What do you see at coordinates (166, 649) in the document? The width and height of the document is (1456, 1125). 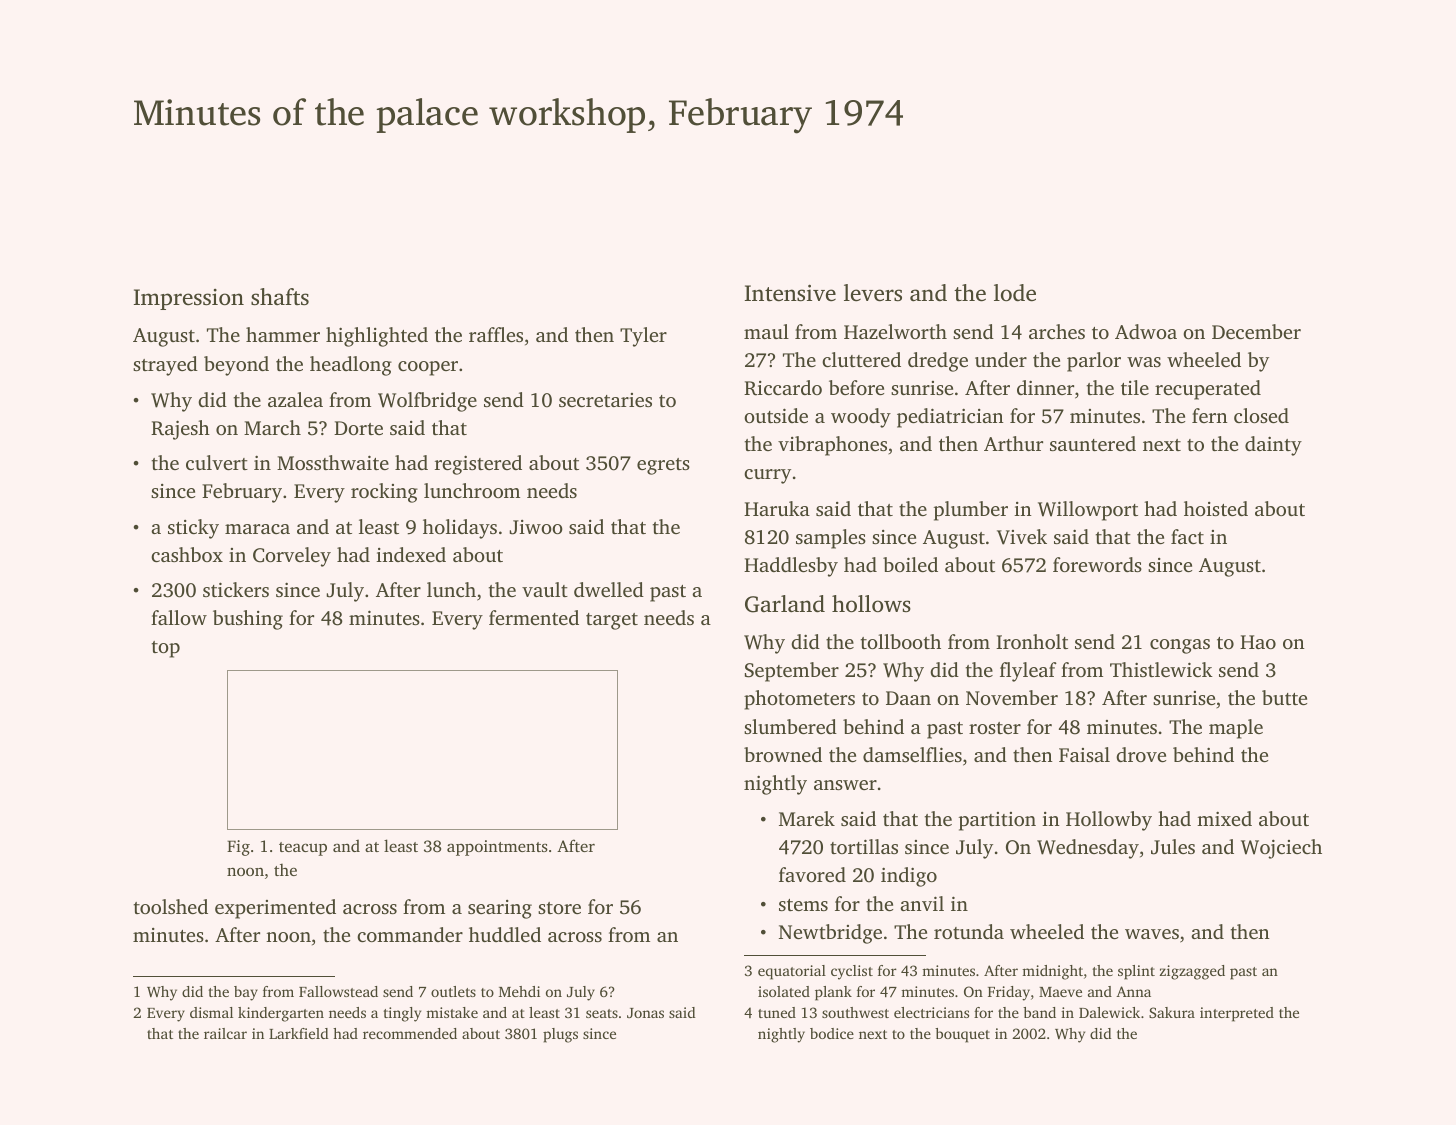 I see `top` at bounding box center [166, 649].
